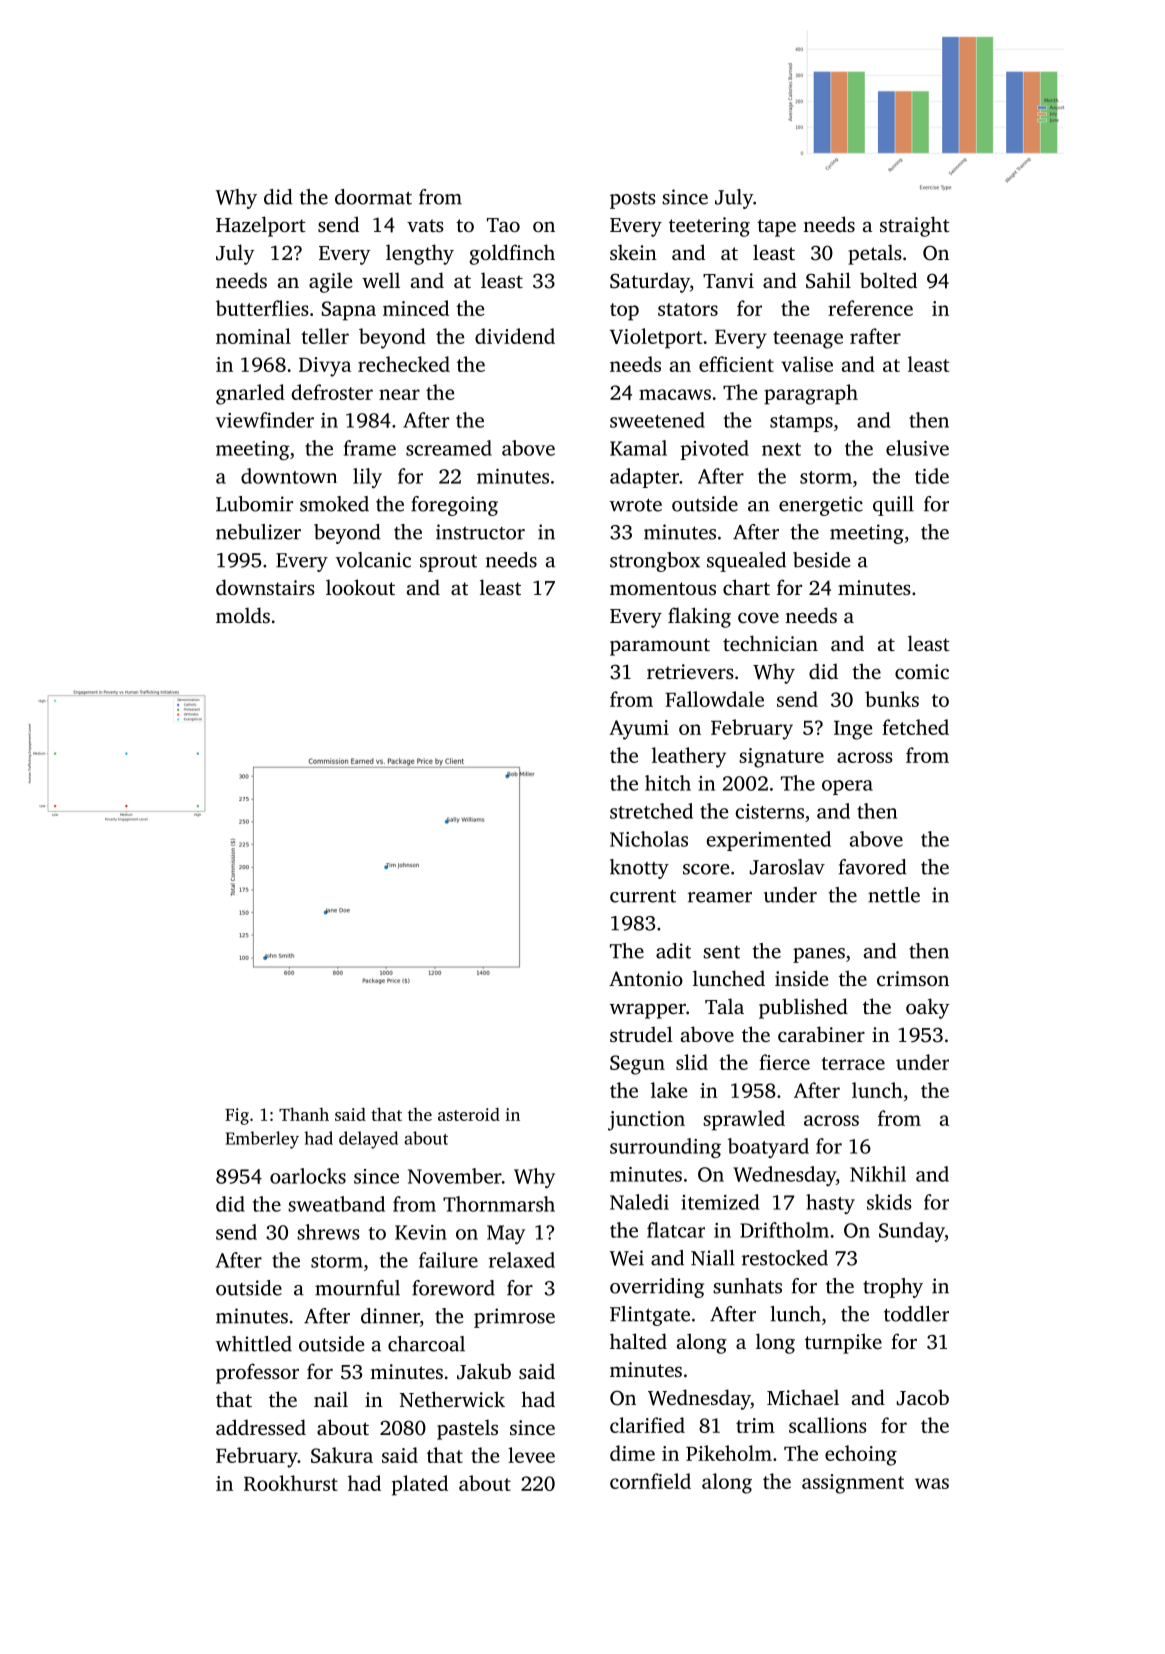 This page has width=1165, height=1654. Describe the element at coordinates (373, 197) in the page. I see `doormat` at that location.
